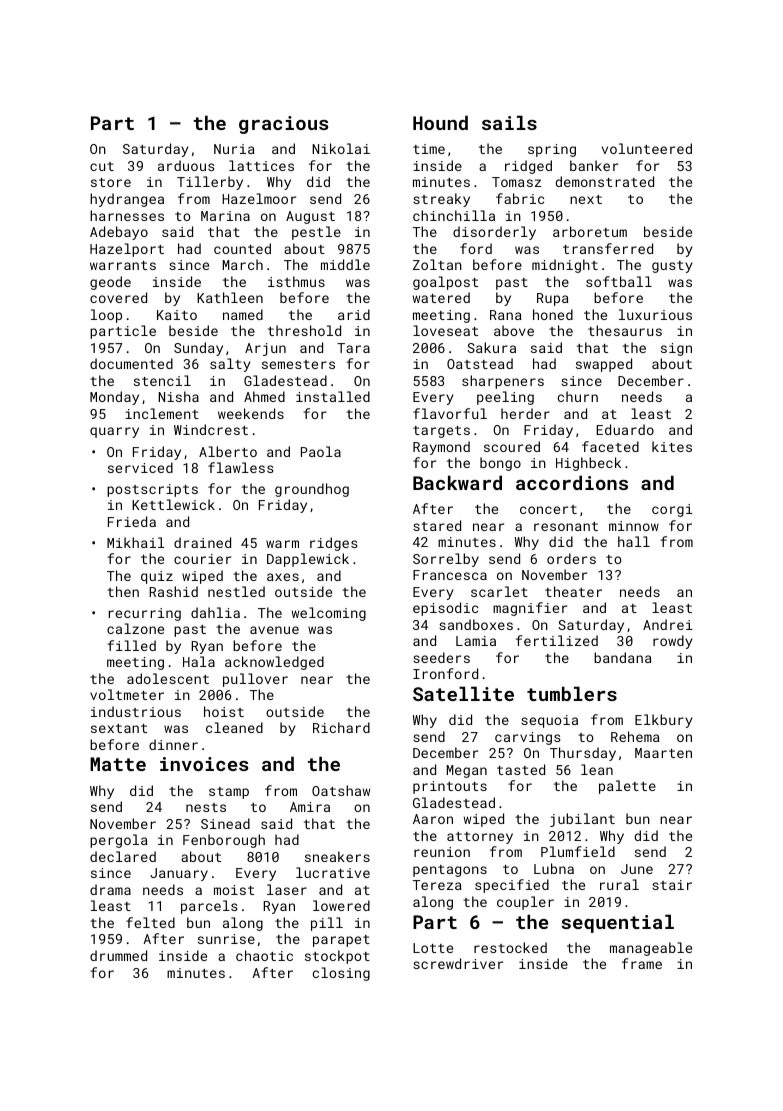 The height and width of the screenshot is (1111, 783). I want to click on Kaito, so click(177, 315).
